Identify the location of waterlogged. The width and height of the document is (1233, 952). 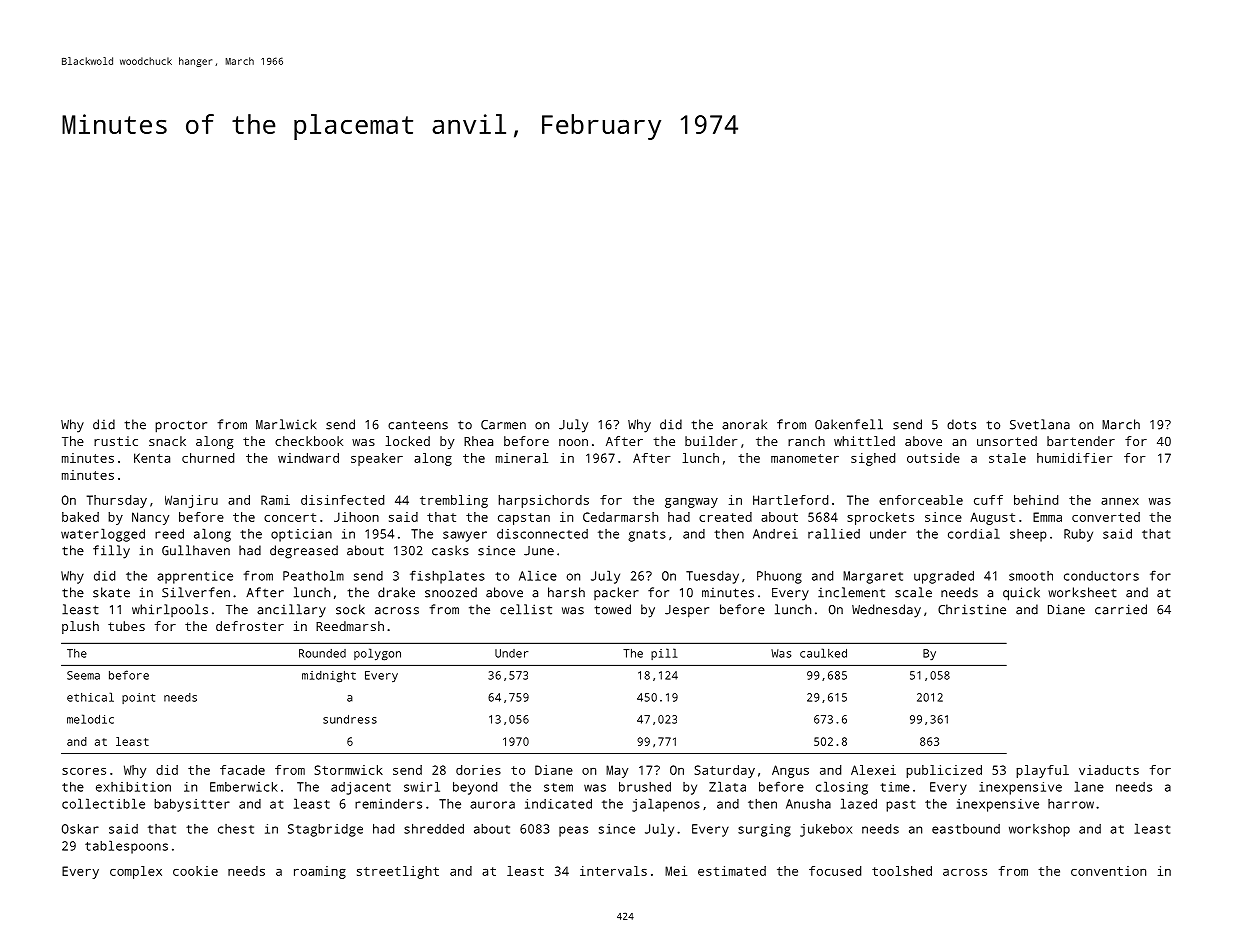
(103, 535).
